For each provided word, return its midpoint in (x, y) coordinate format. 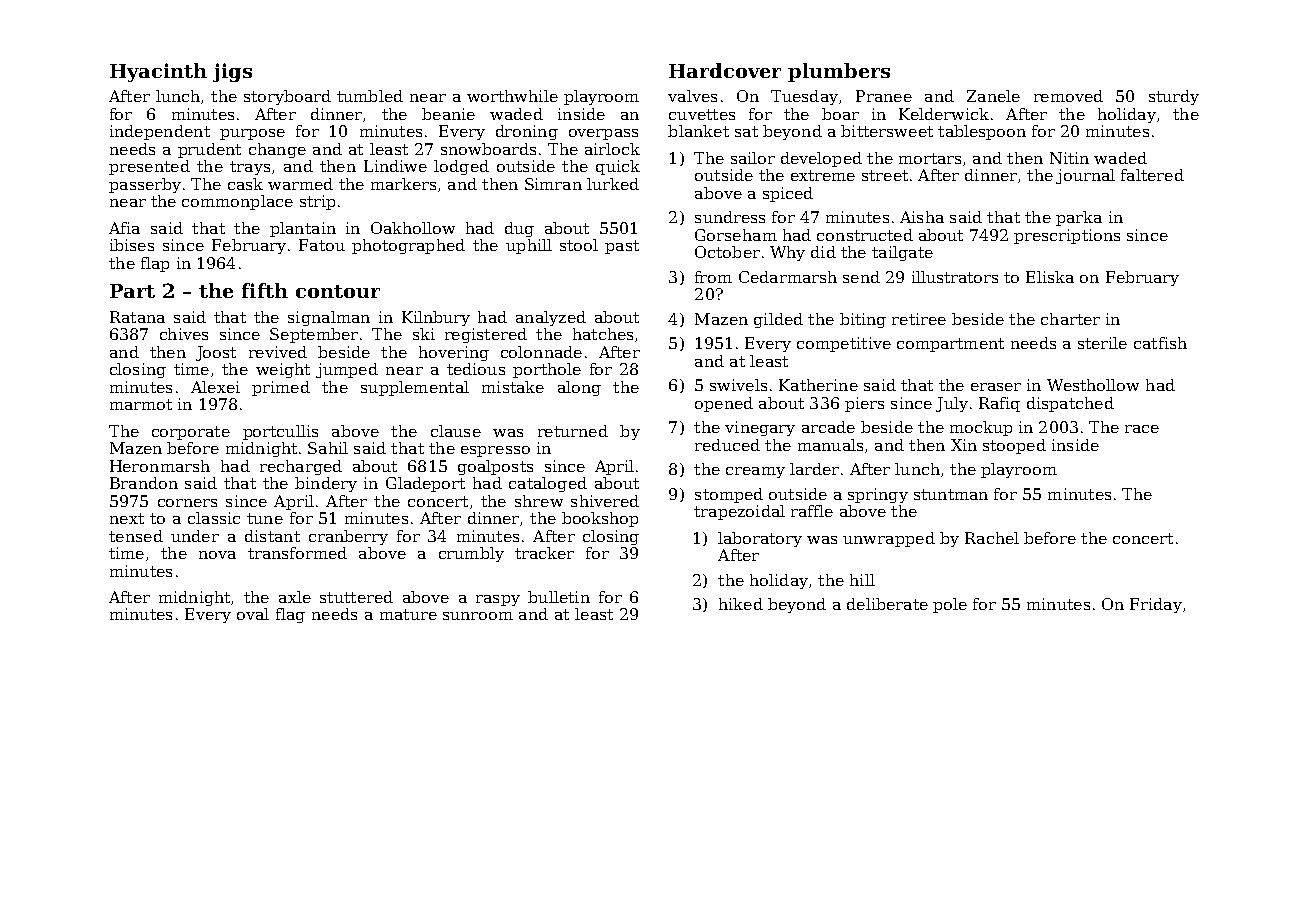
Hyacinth (158, 72)
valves (692, 96)
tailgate (902, 253)
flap (155, 264)
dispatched (1070, 404)
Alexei (215, 387)
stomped (729, 495)
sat (746, 131)
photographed (408, 246)
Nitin (1069, 158)
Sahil (328, 448)
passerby (145, 185)
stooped (1014, 446)
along (579, 388)
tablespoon (982, 132)
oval (253, 614)
